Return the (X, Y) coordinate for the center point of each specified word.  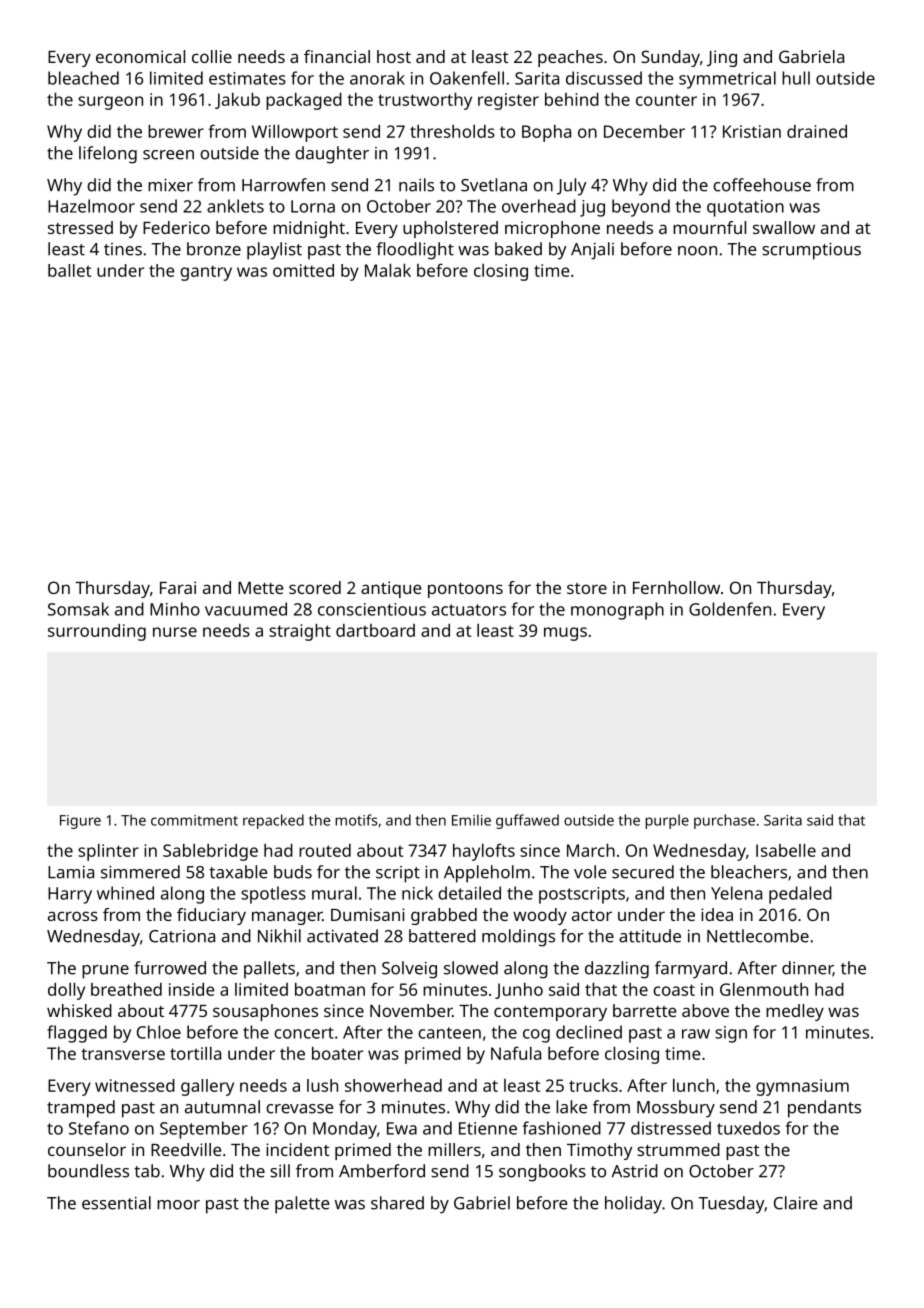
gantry (206, 273)
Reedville (186, 1149)
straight (300, 632)
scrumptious (811, 251)
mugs (565, 634)
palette (302, 1205)
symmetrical (727, 80)
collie (212, 56)
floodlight (415, 251)
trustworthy (425, 101)
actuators (469, 610)
